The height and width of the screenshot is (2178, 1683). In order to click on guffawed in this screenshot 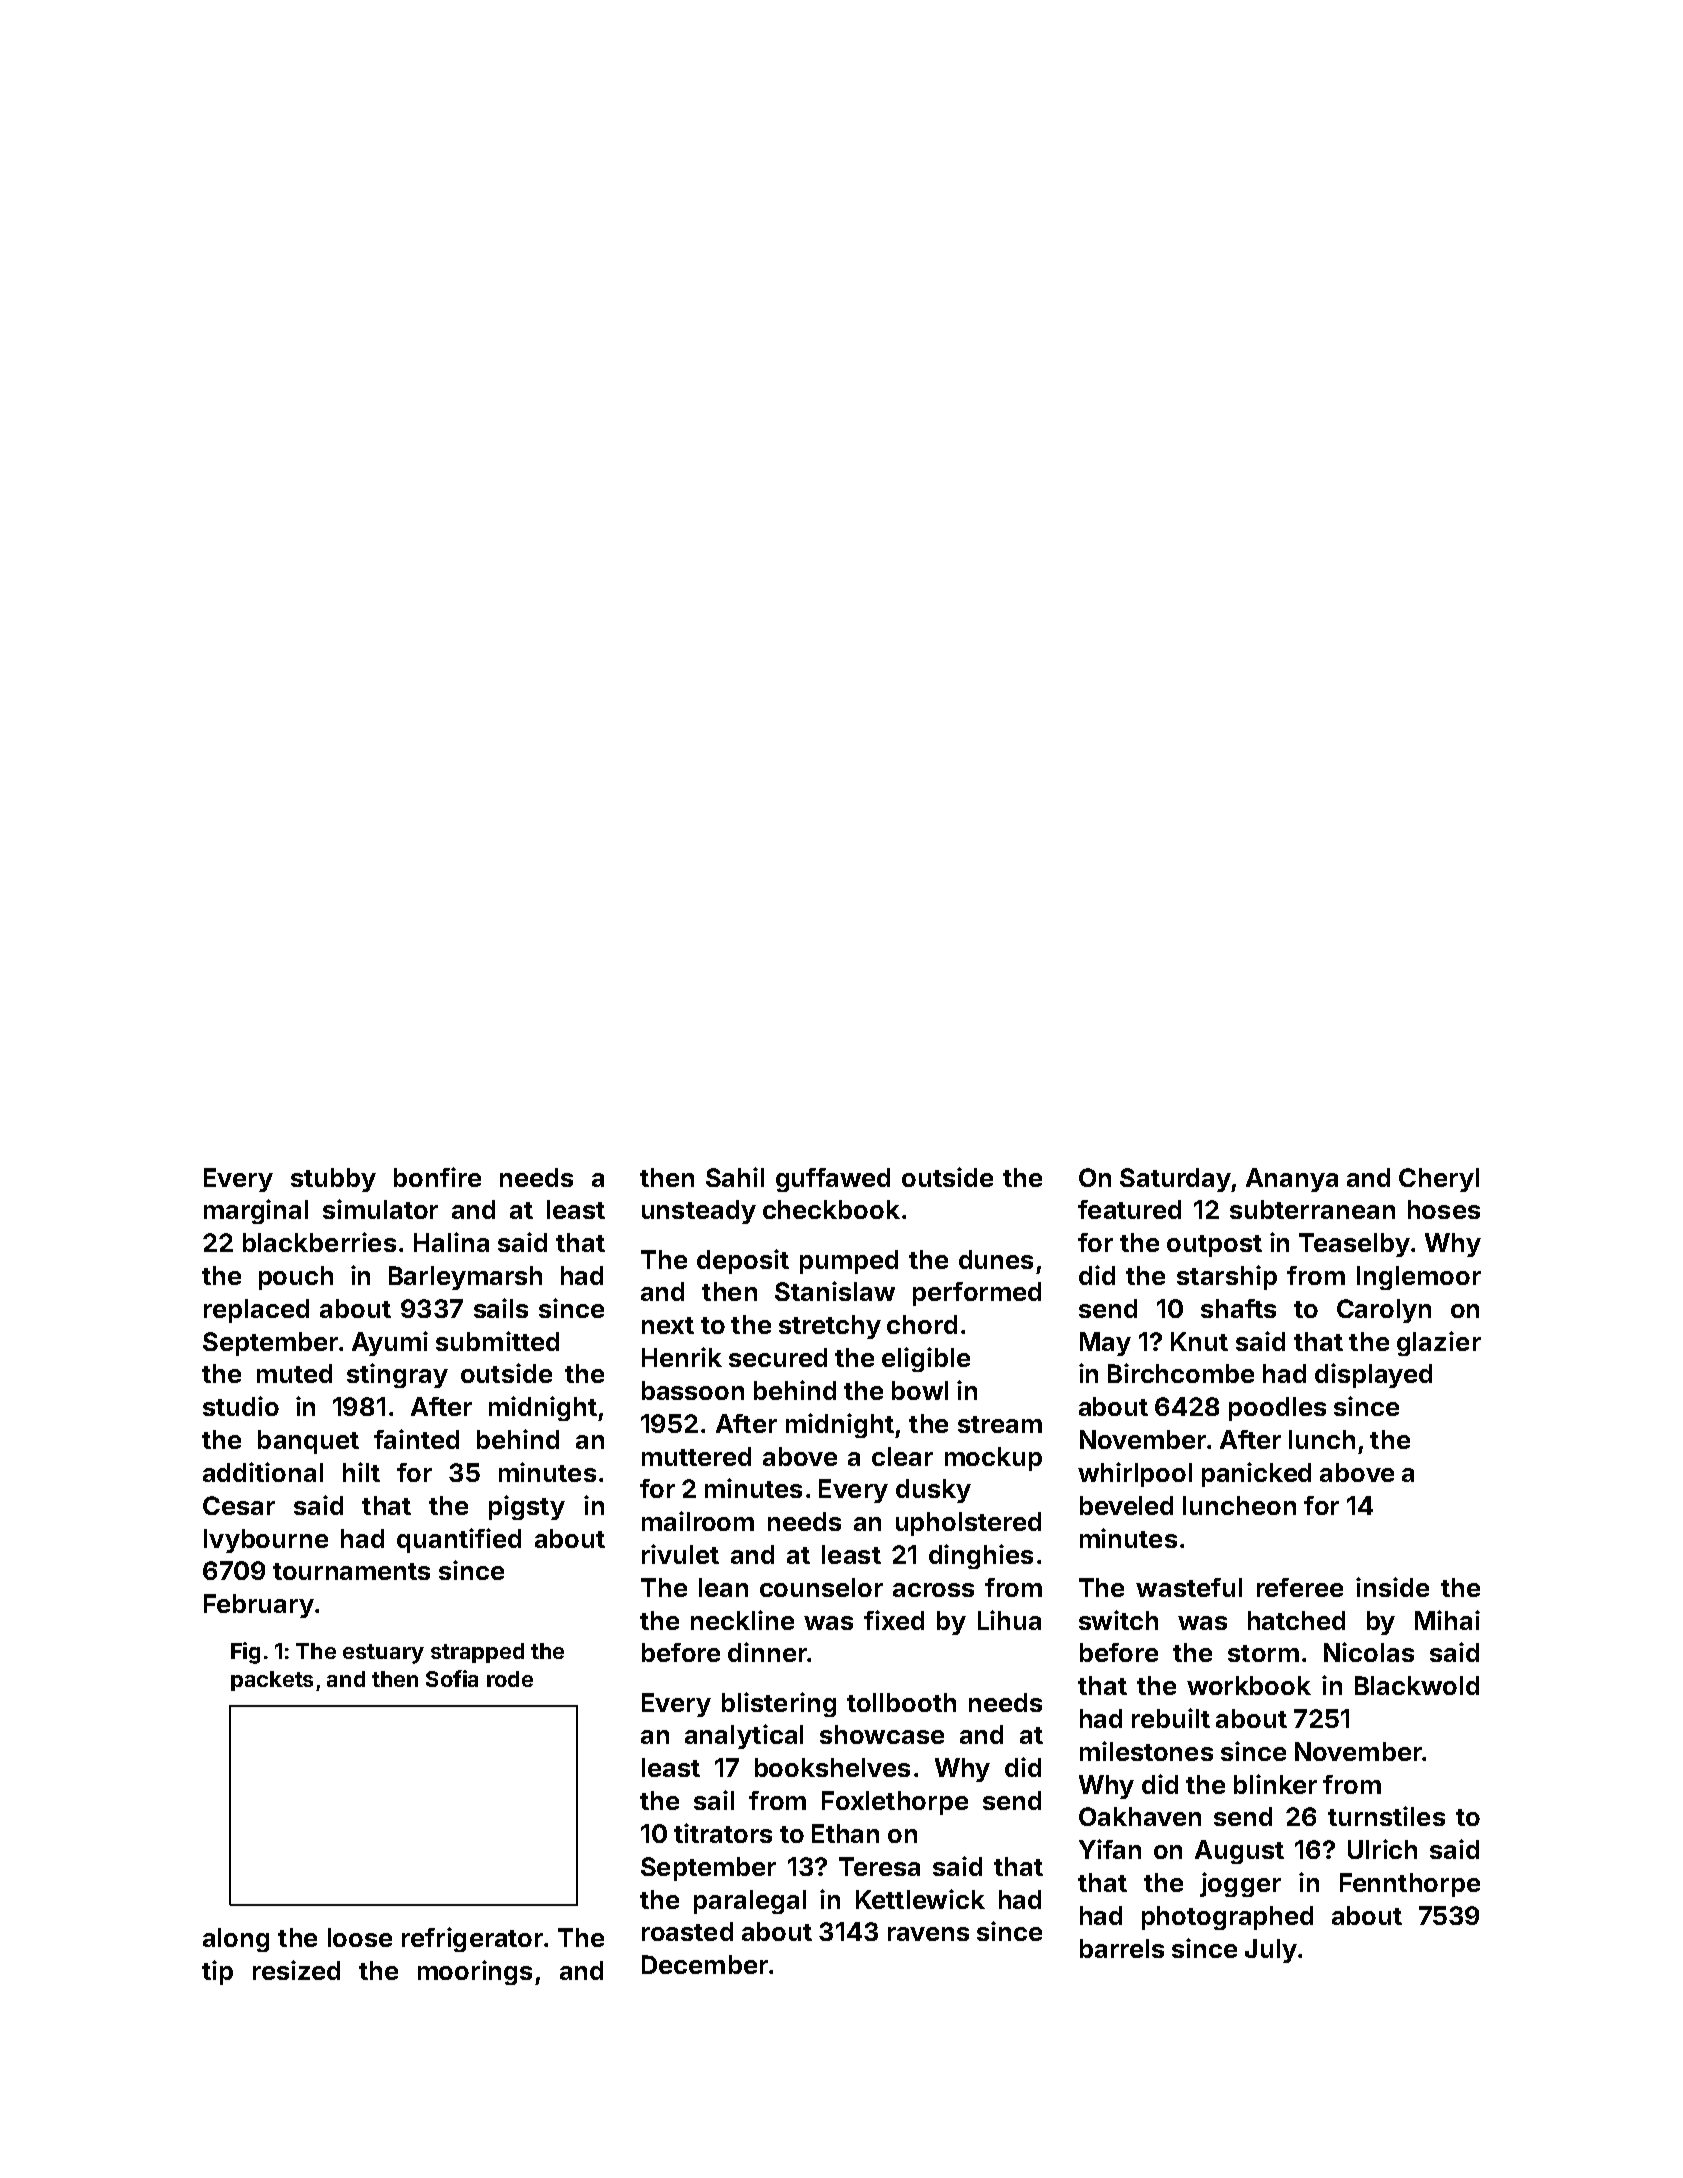, I will do `click(833, 1180)`.
